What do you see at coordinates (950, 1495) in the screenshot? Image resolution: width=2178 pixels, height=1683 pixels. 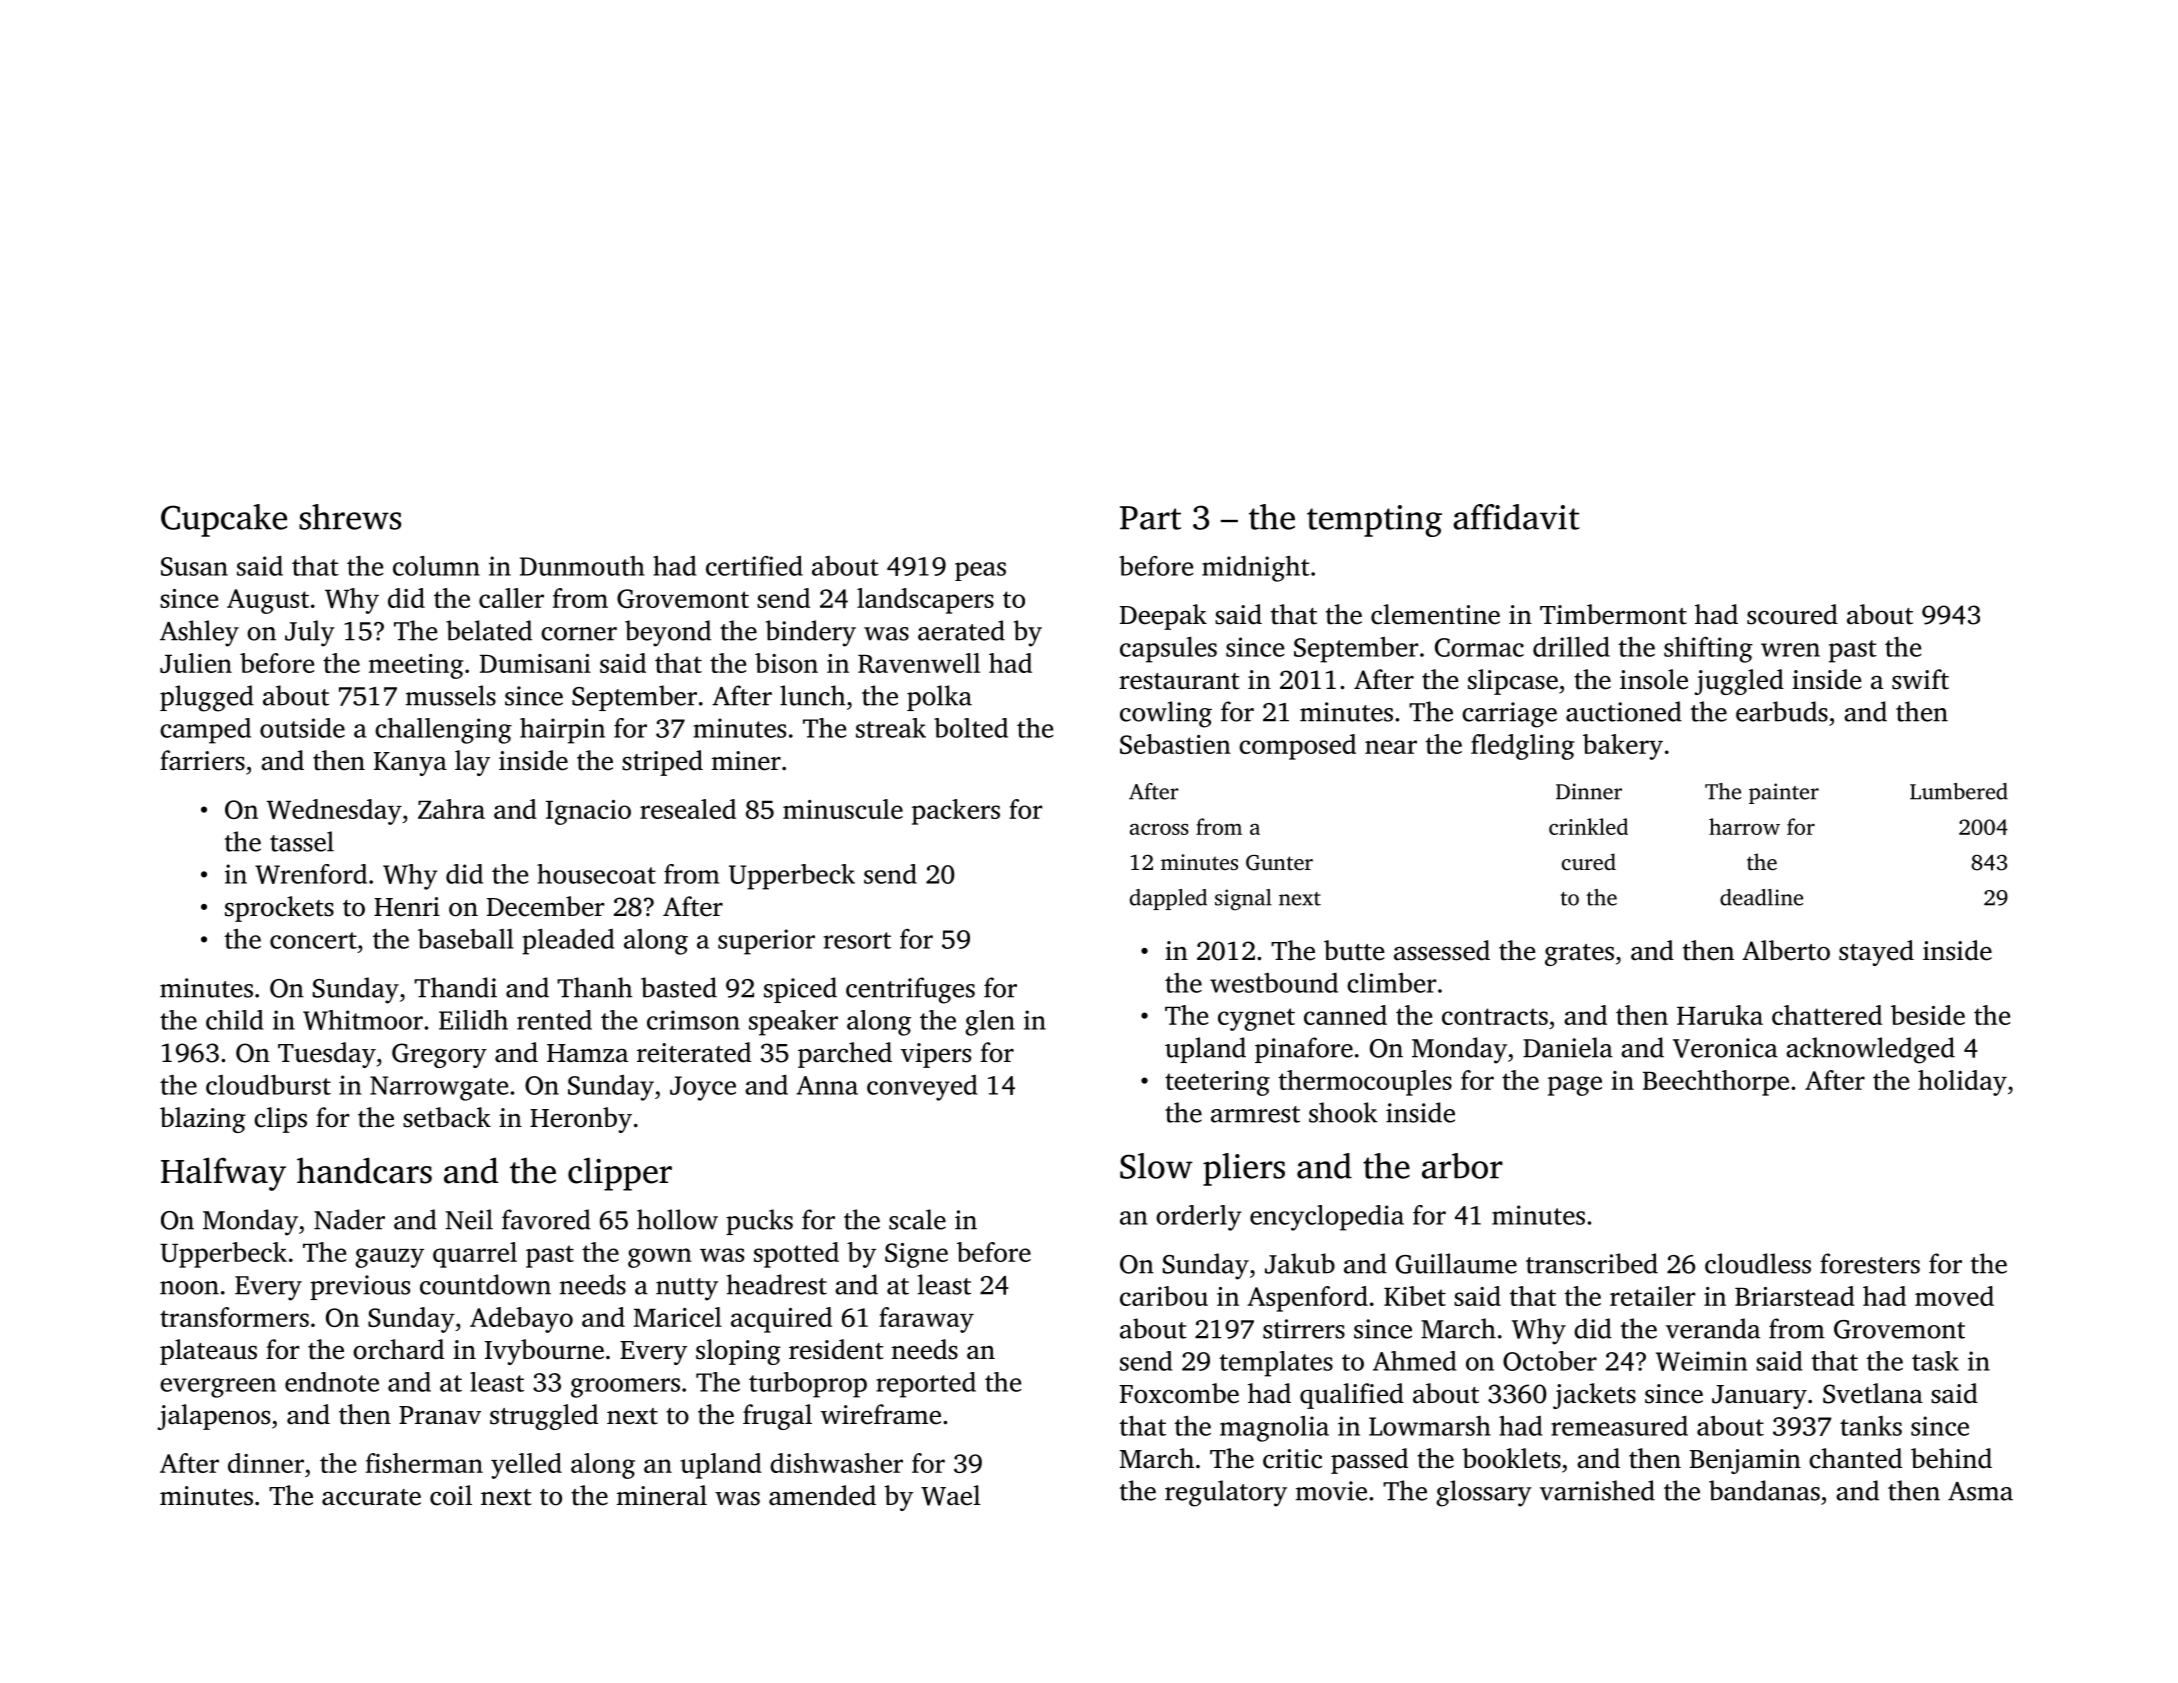 I see `Wael` at bounding box center [950, 1495].
